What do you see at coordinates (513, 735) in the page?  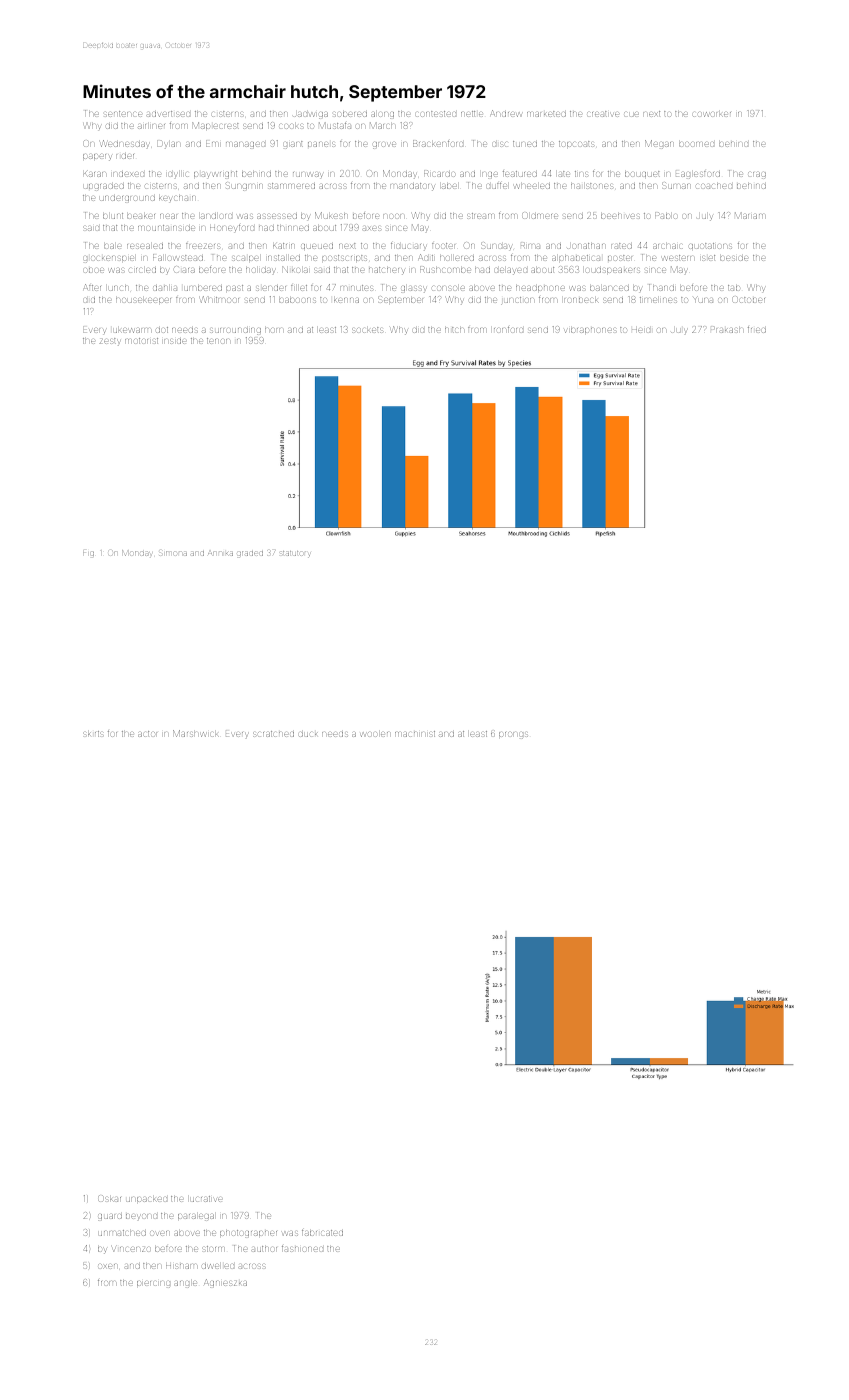 I see `prongs` at bounding box center [513, 735].
